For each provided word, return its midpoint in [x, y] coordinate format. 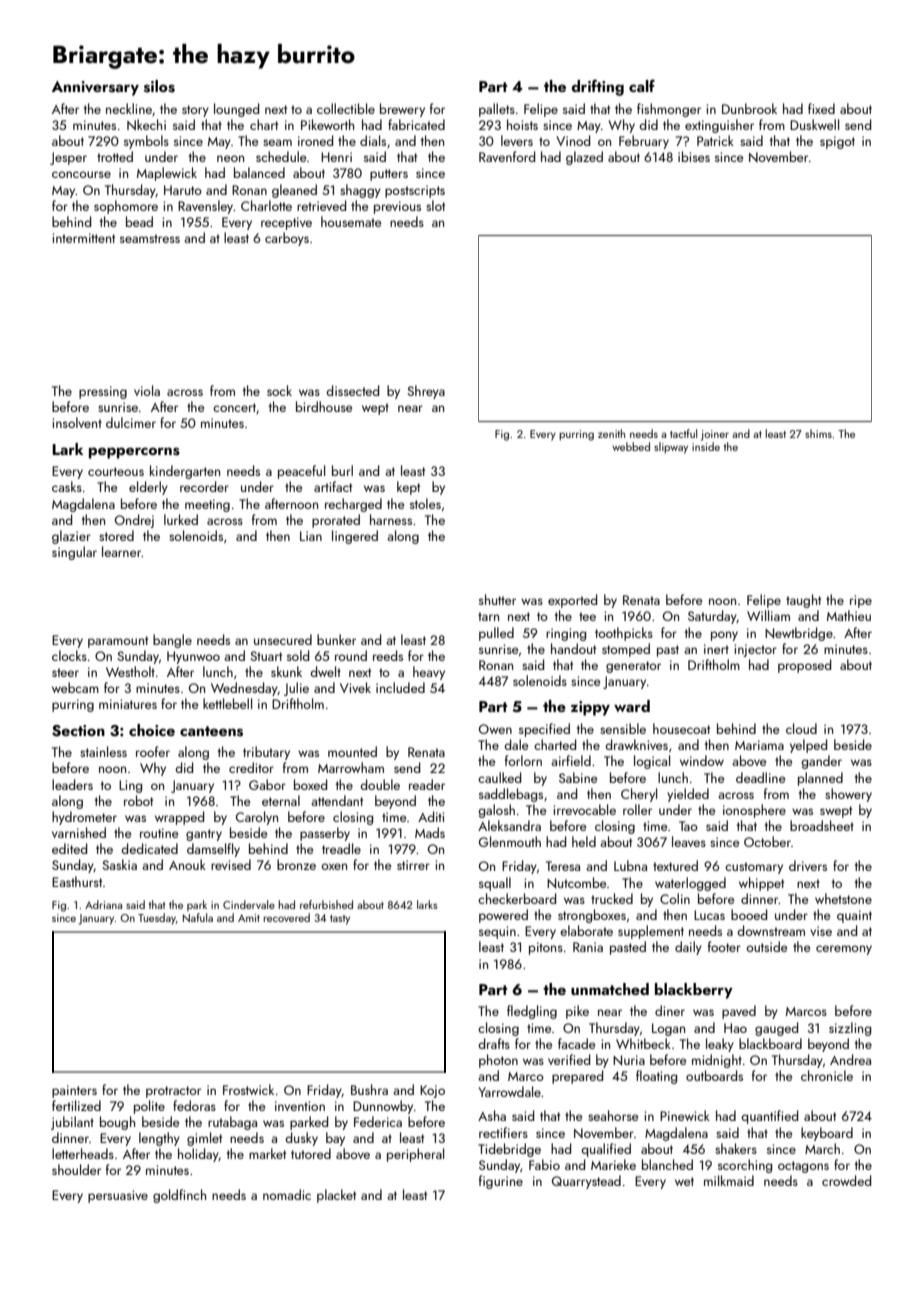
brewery [402, 110]
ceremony [844, 950]
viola [147, 390]
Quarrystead [586, 1182]
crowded [846, 1180]
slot [435, 205]
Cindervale [249, 904]
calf [642, 85]
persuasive [118, 1196]
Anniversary [95, 88]
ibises [694, 156]
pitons [546, 948]
